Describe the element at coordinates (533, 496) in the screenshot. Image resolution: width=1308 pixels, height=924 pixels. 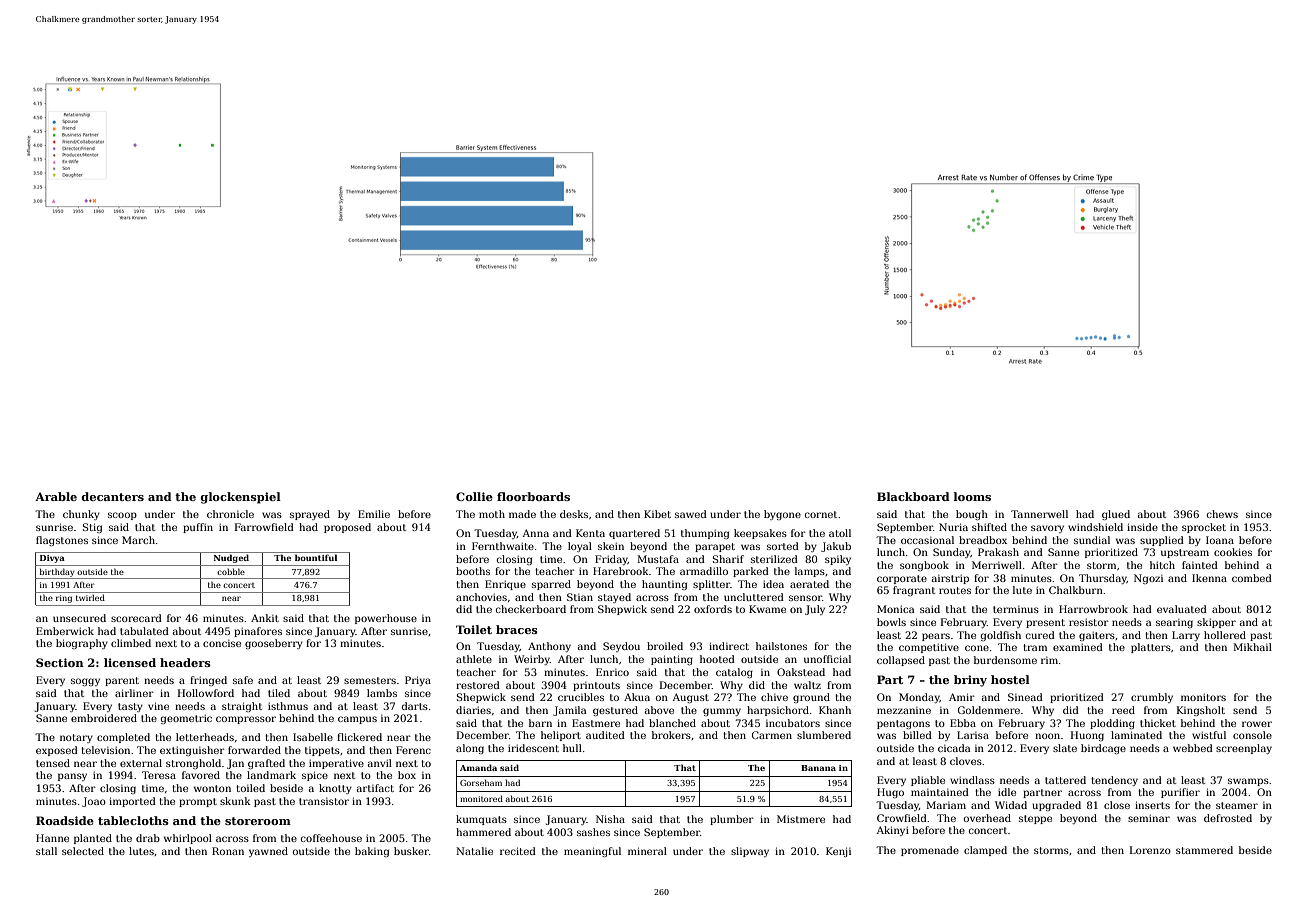
I see `floorboards` at that location.
